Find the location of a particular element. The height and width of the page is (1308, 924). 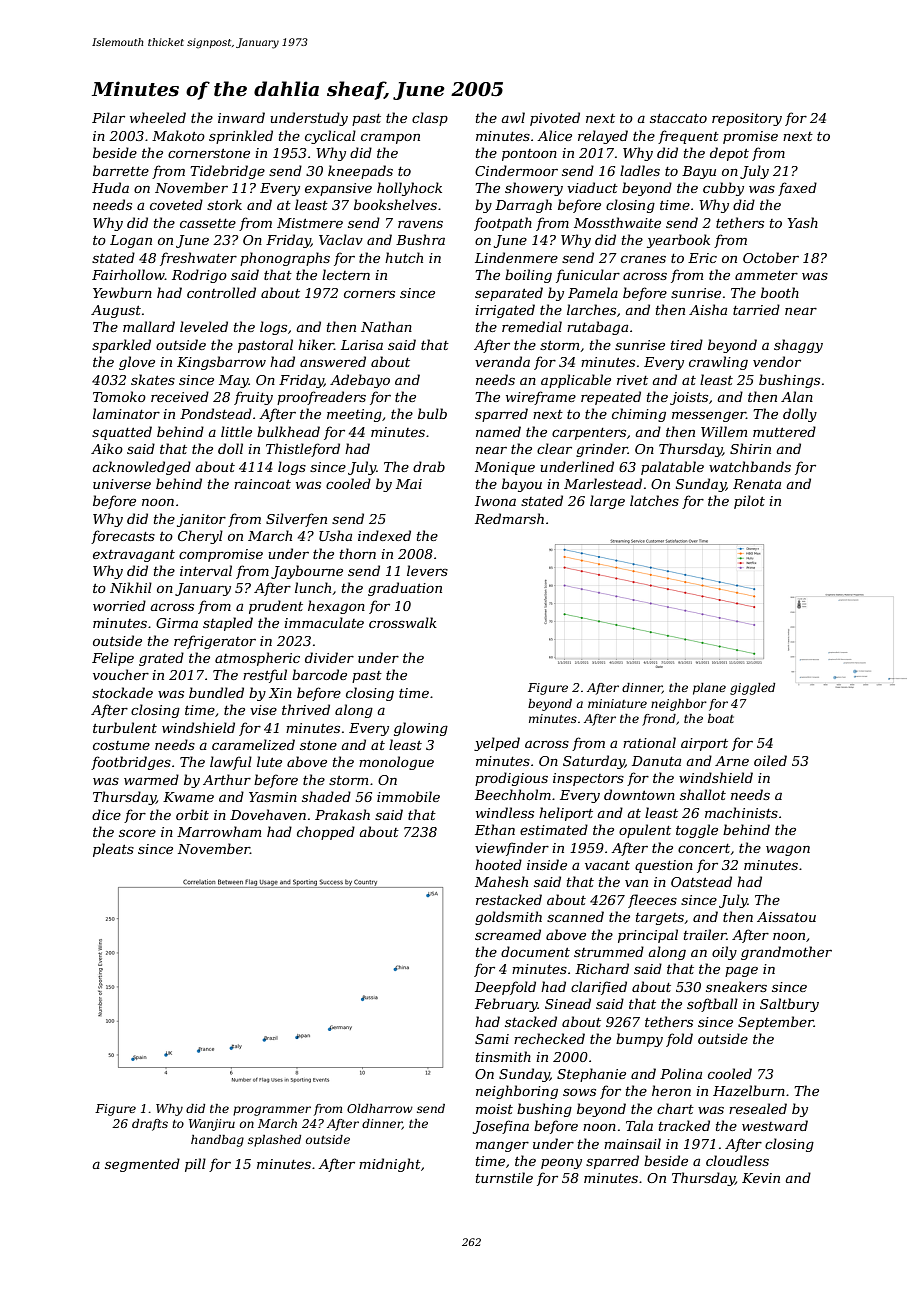

Makoto is located at coordinates (178, 135).
